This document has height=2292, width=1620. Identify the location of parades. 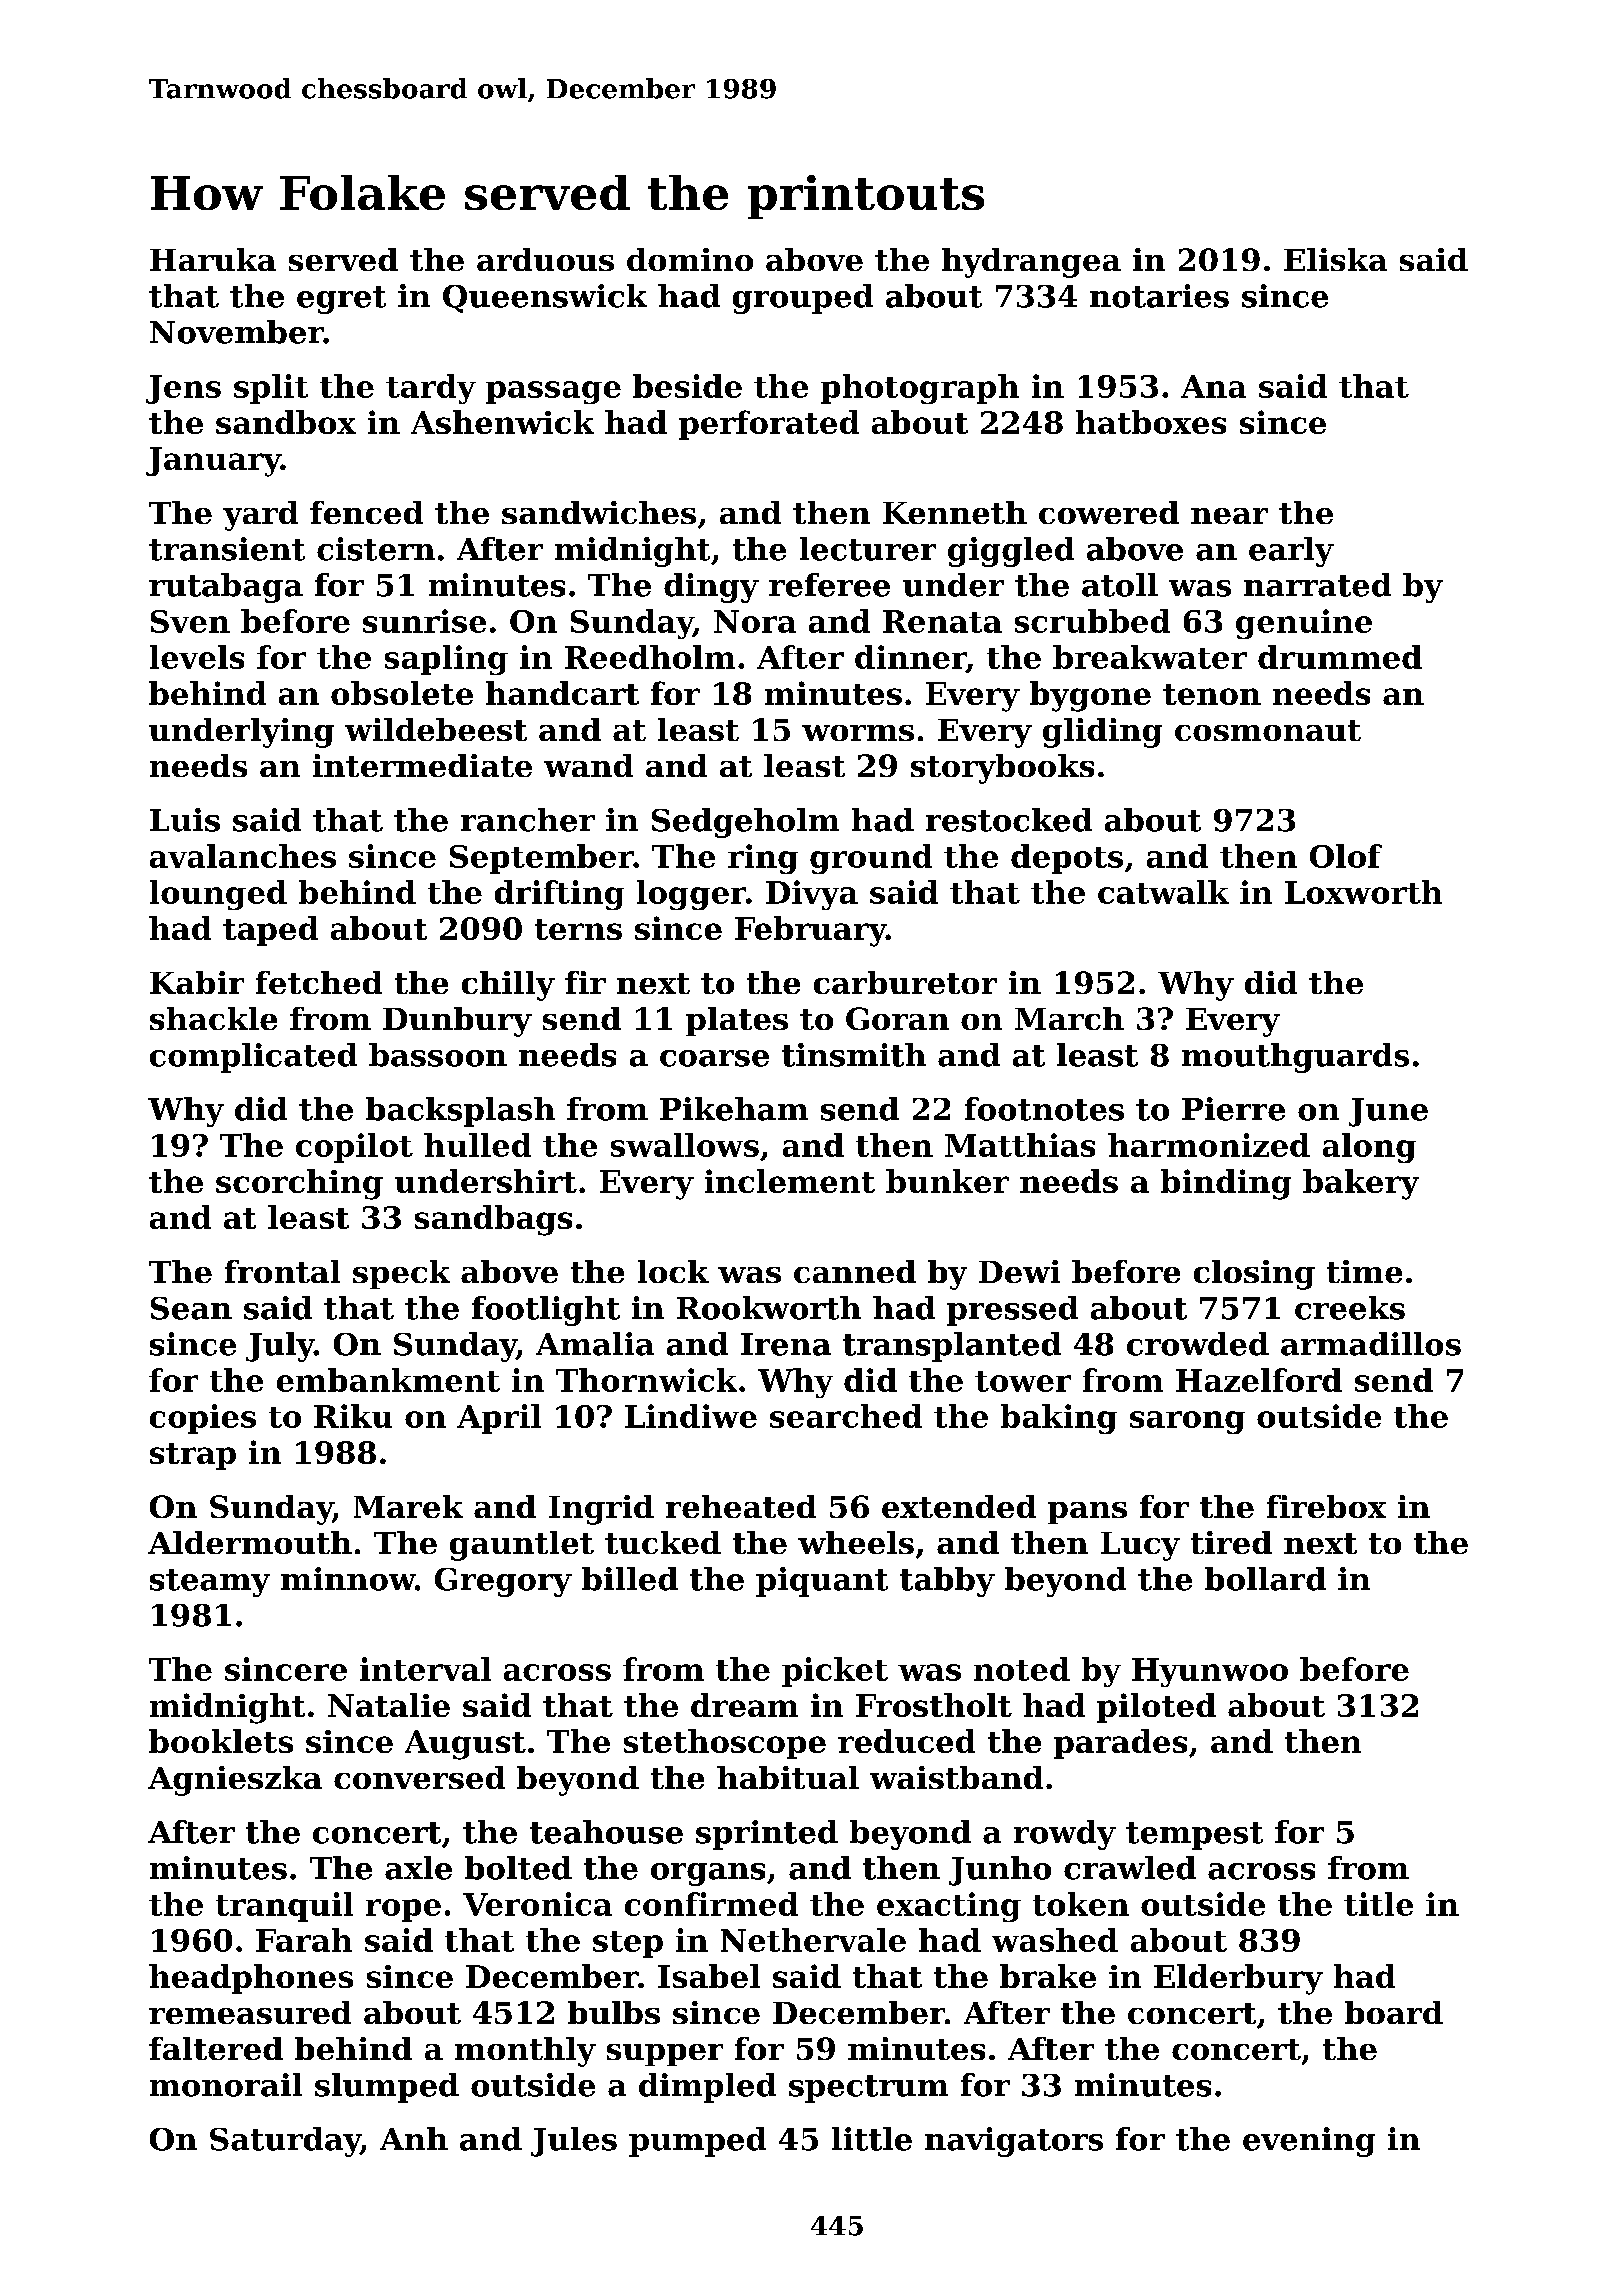
(1120, 1744).
